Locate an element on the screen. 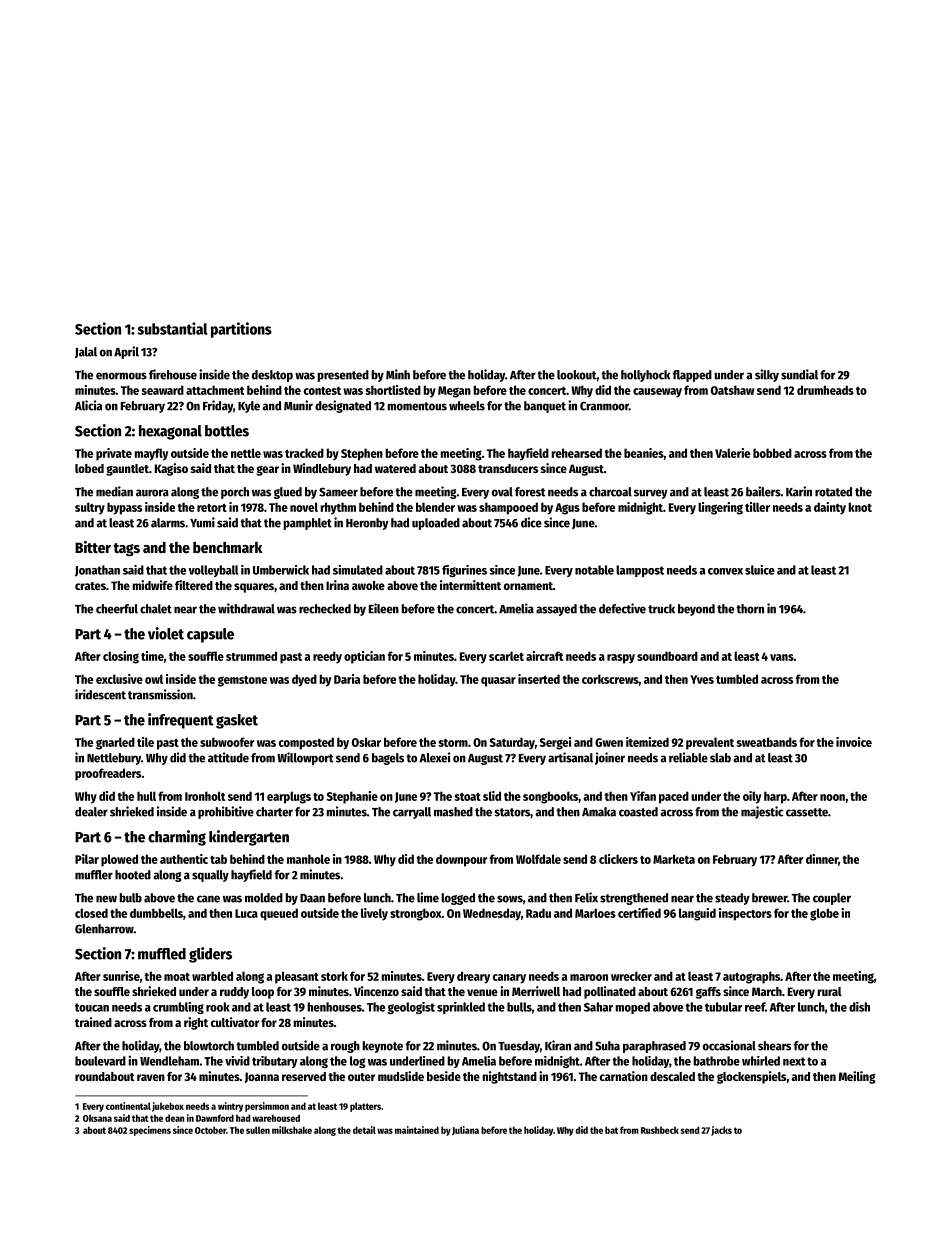 The image size is (952, 1233). volleyball is located at coordinates (213, 571).
